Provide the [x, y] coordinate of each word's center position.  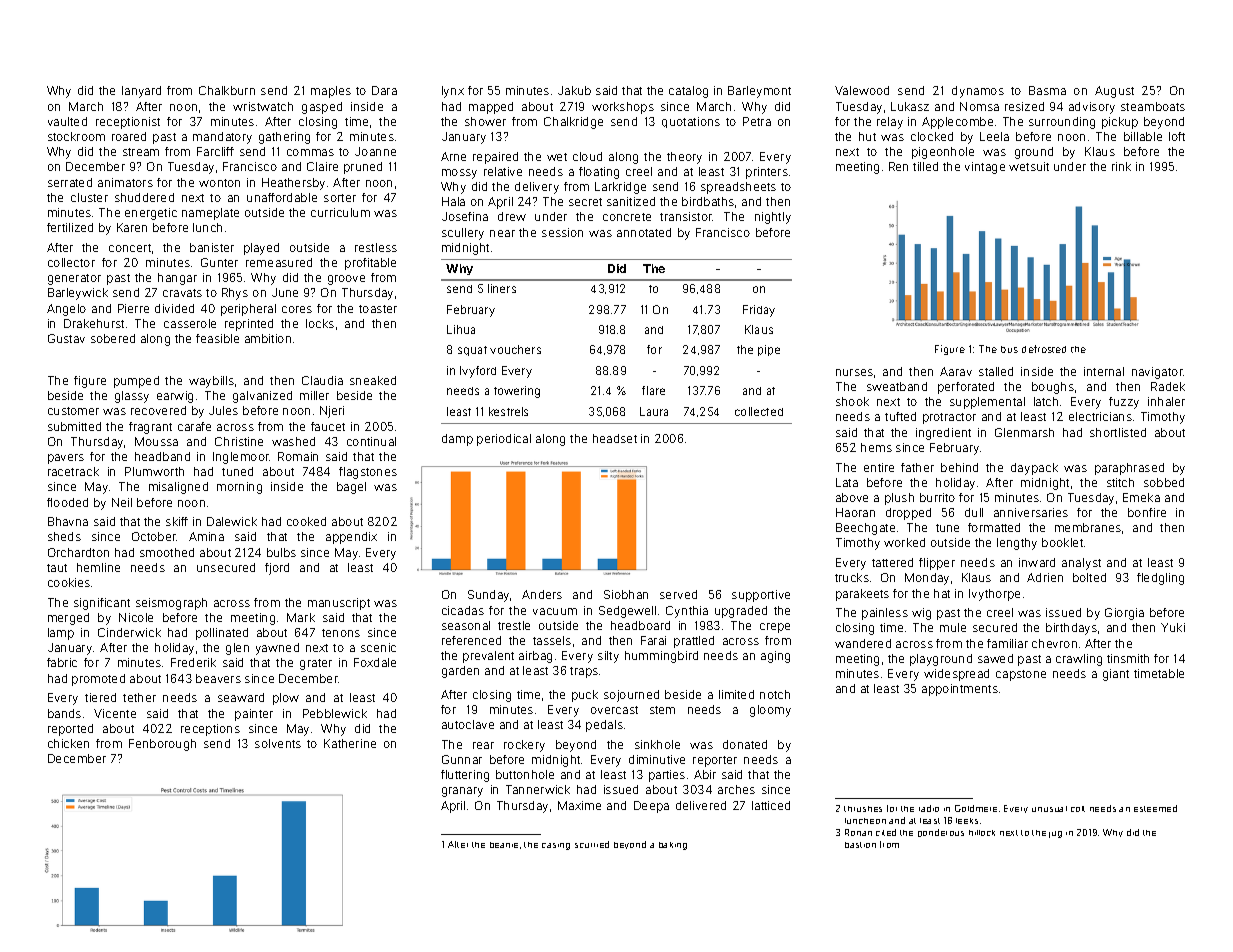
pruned [363, 168]
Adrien [1045, 577]
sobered [113, 338]
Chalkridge [573, 123]
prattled [694, 642]
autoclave [468, 724]
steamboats [1153, 106]
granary [462, 792]
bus [1009, 349]
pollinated [222, 634]
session [562, 232]
